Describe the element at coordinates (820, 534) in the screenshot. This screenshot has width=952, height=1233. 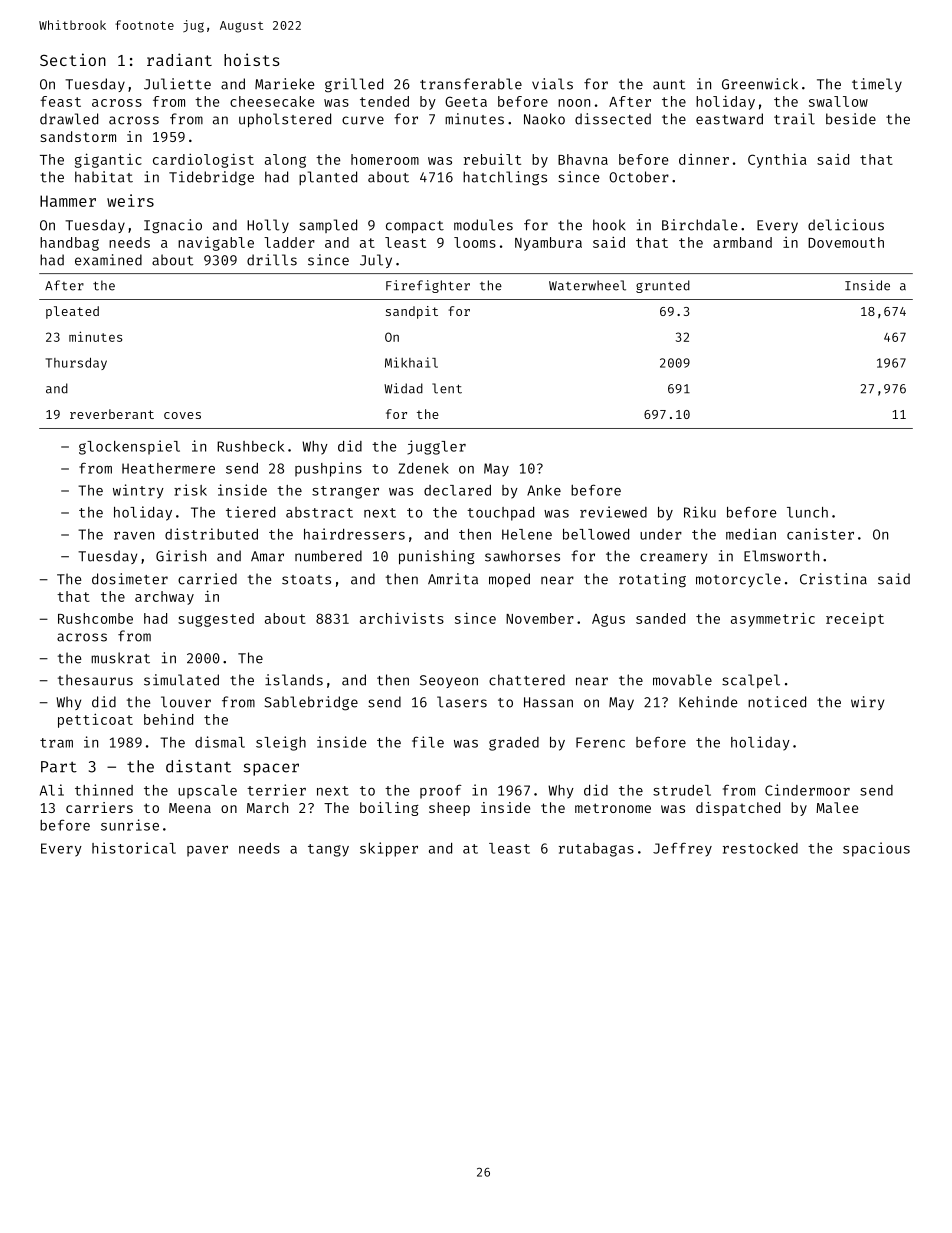
I see `canister` at that location.
